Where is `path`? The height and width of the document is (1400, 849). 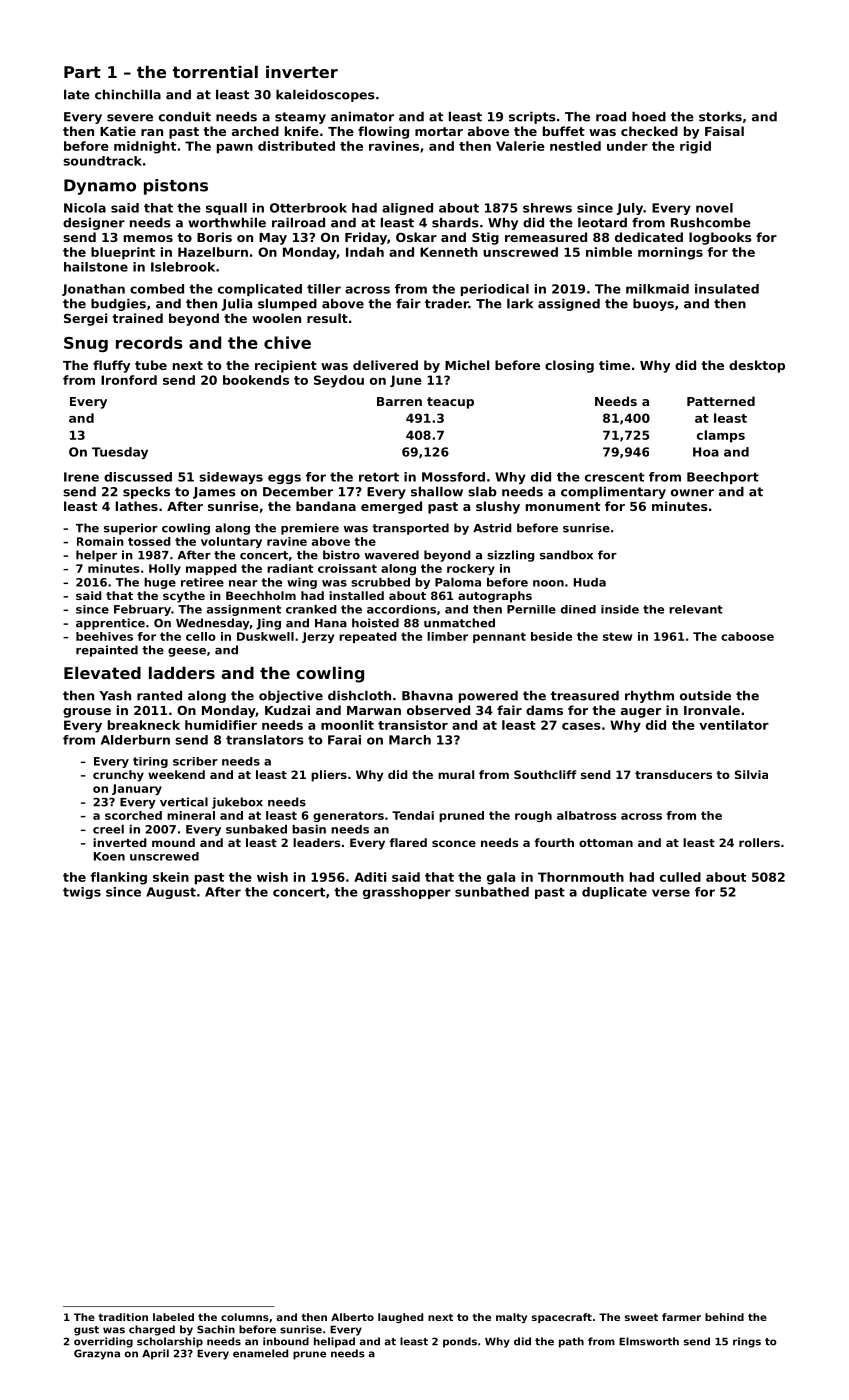 path is located at coordinates (571, 1342).
